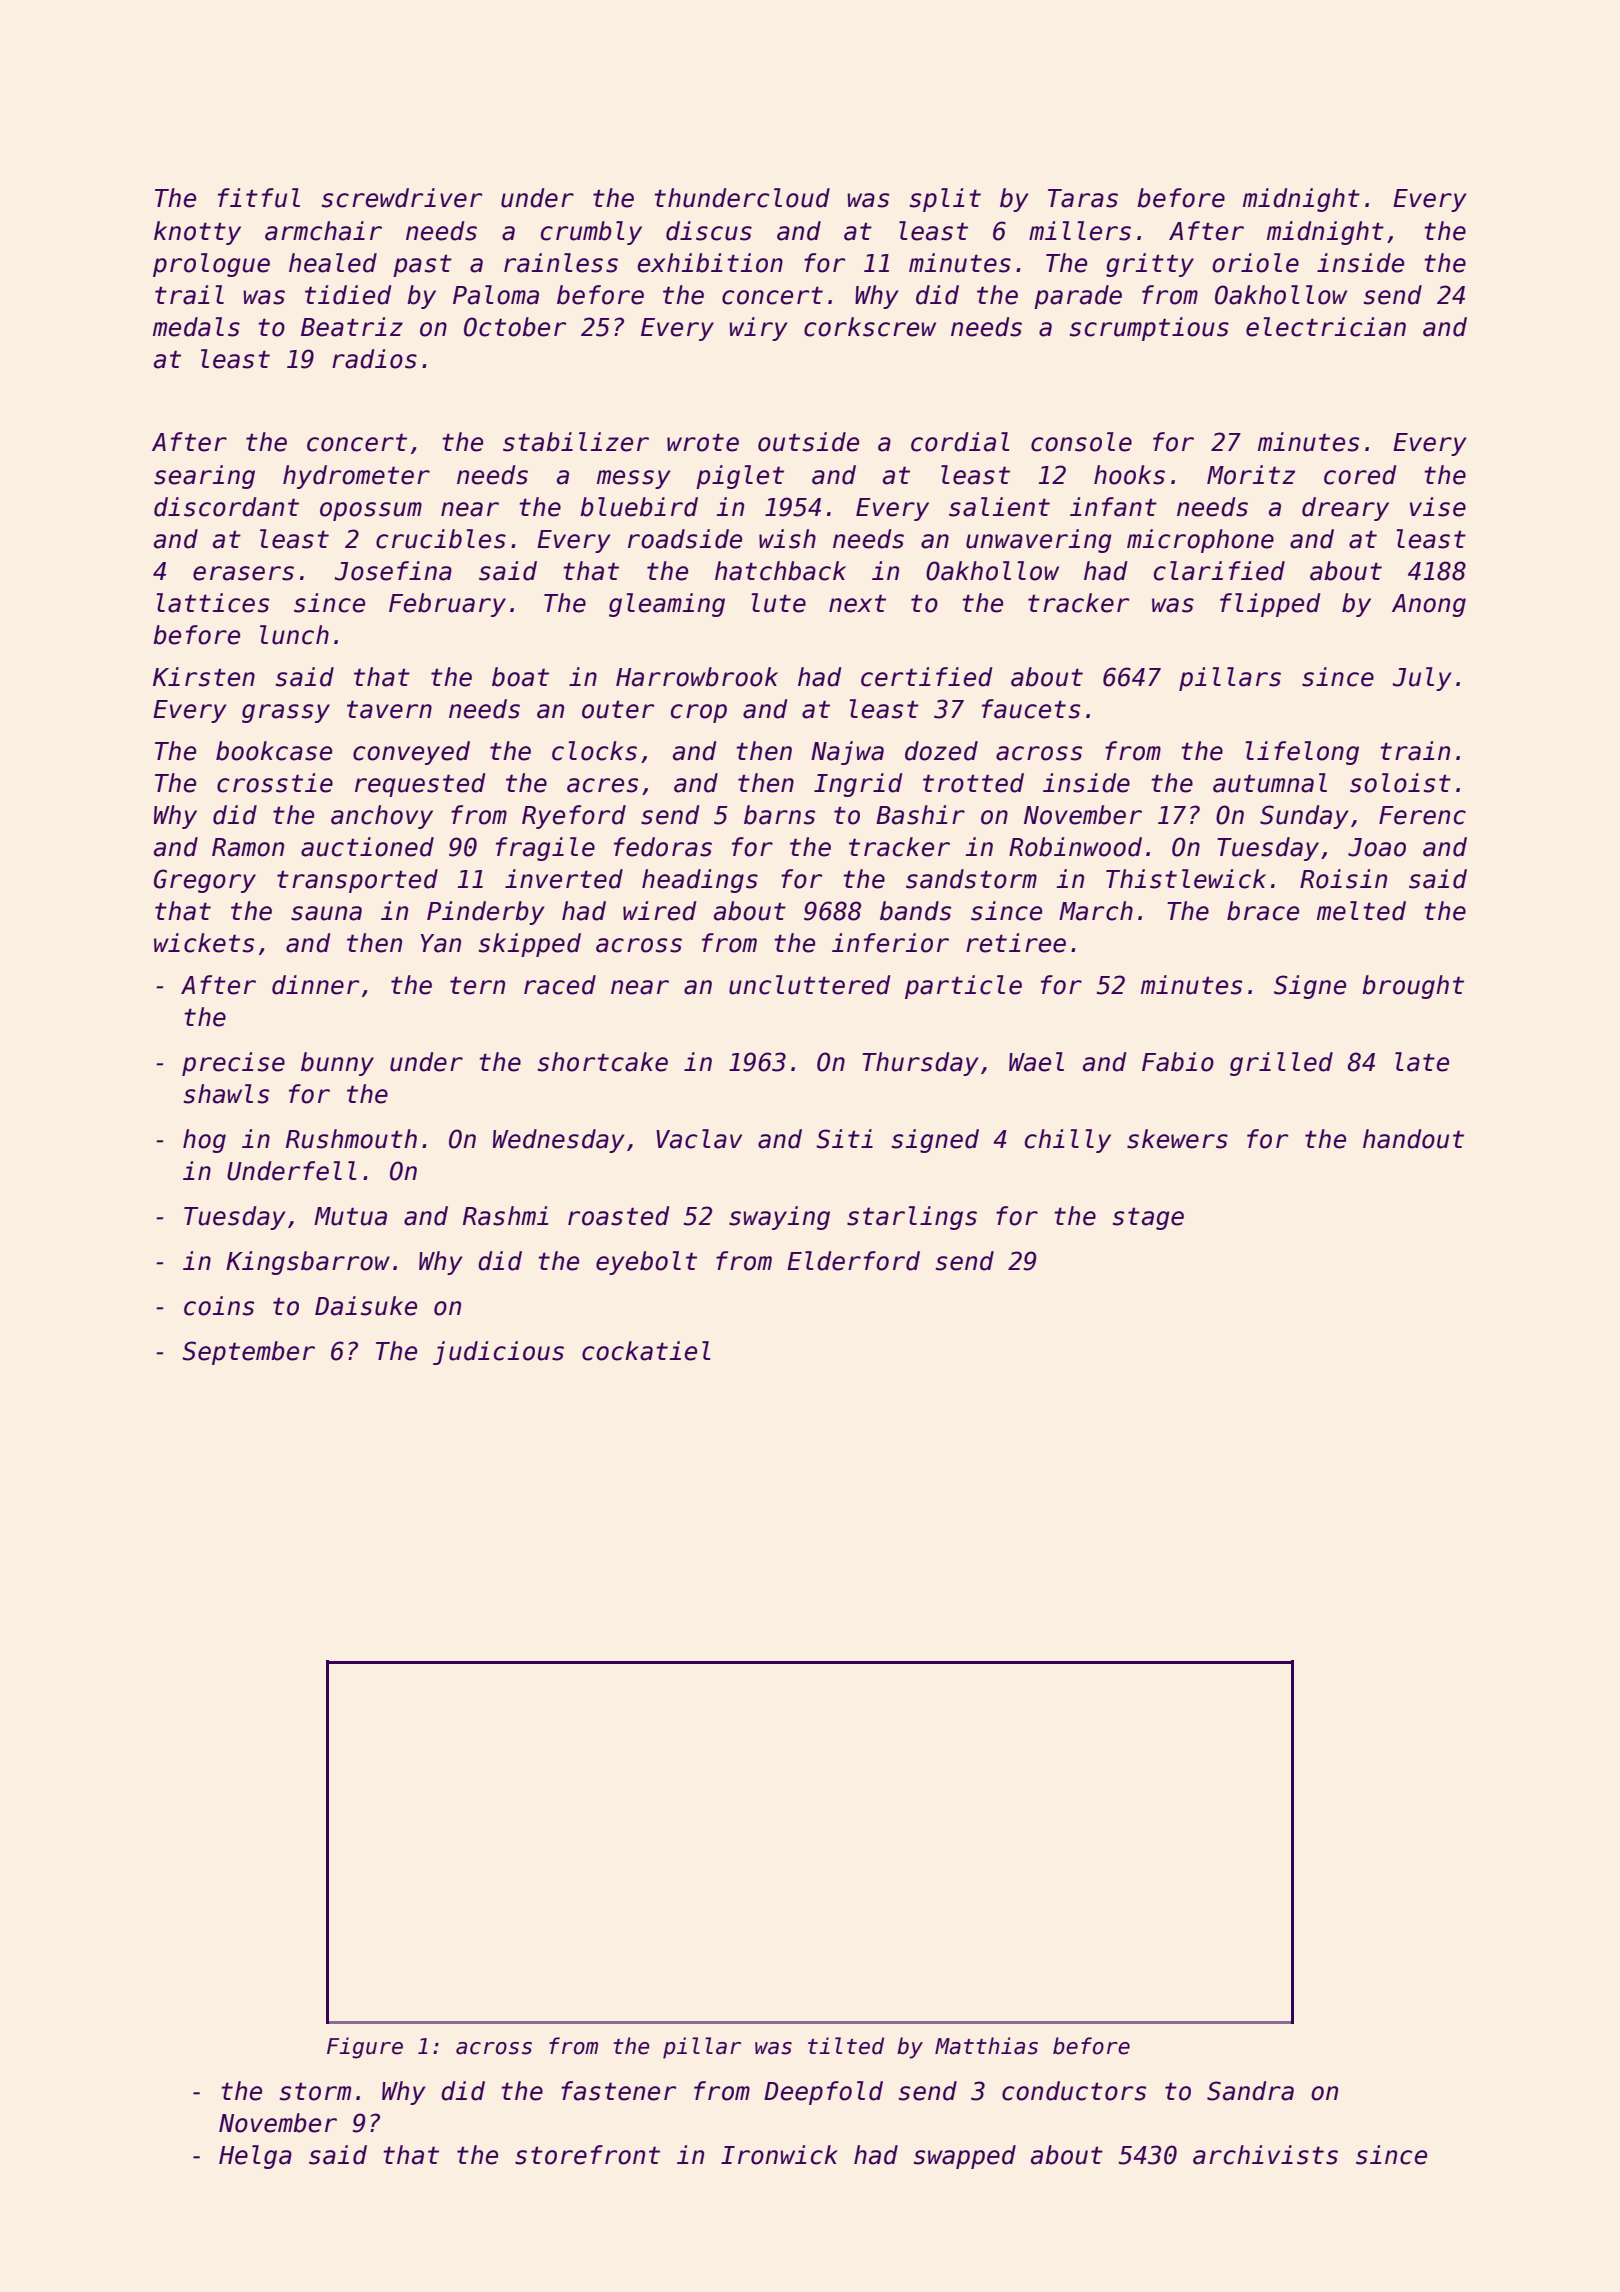 This page has width=1620, height=2292. I want to click on split, so click(945, 200).
